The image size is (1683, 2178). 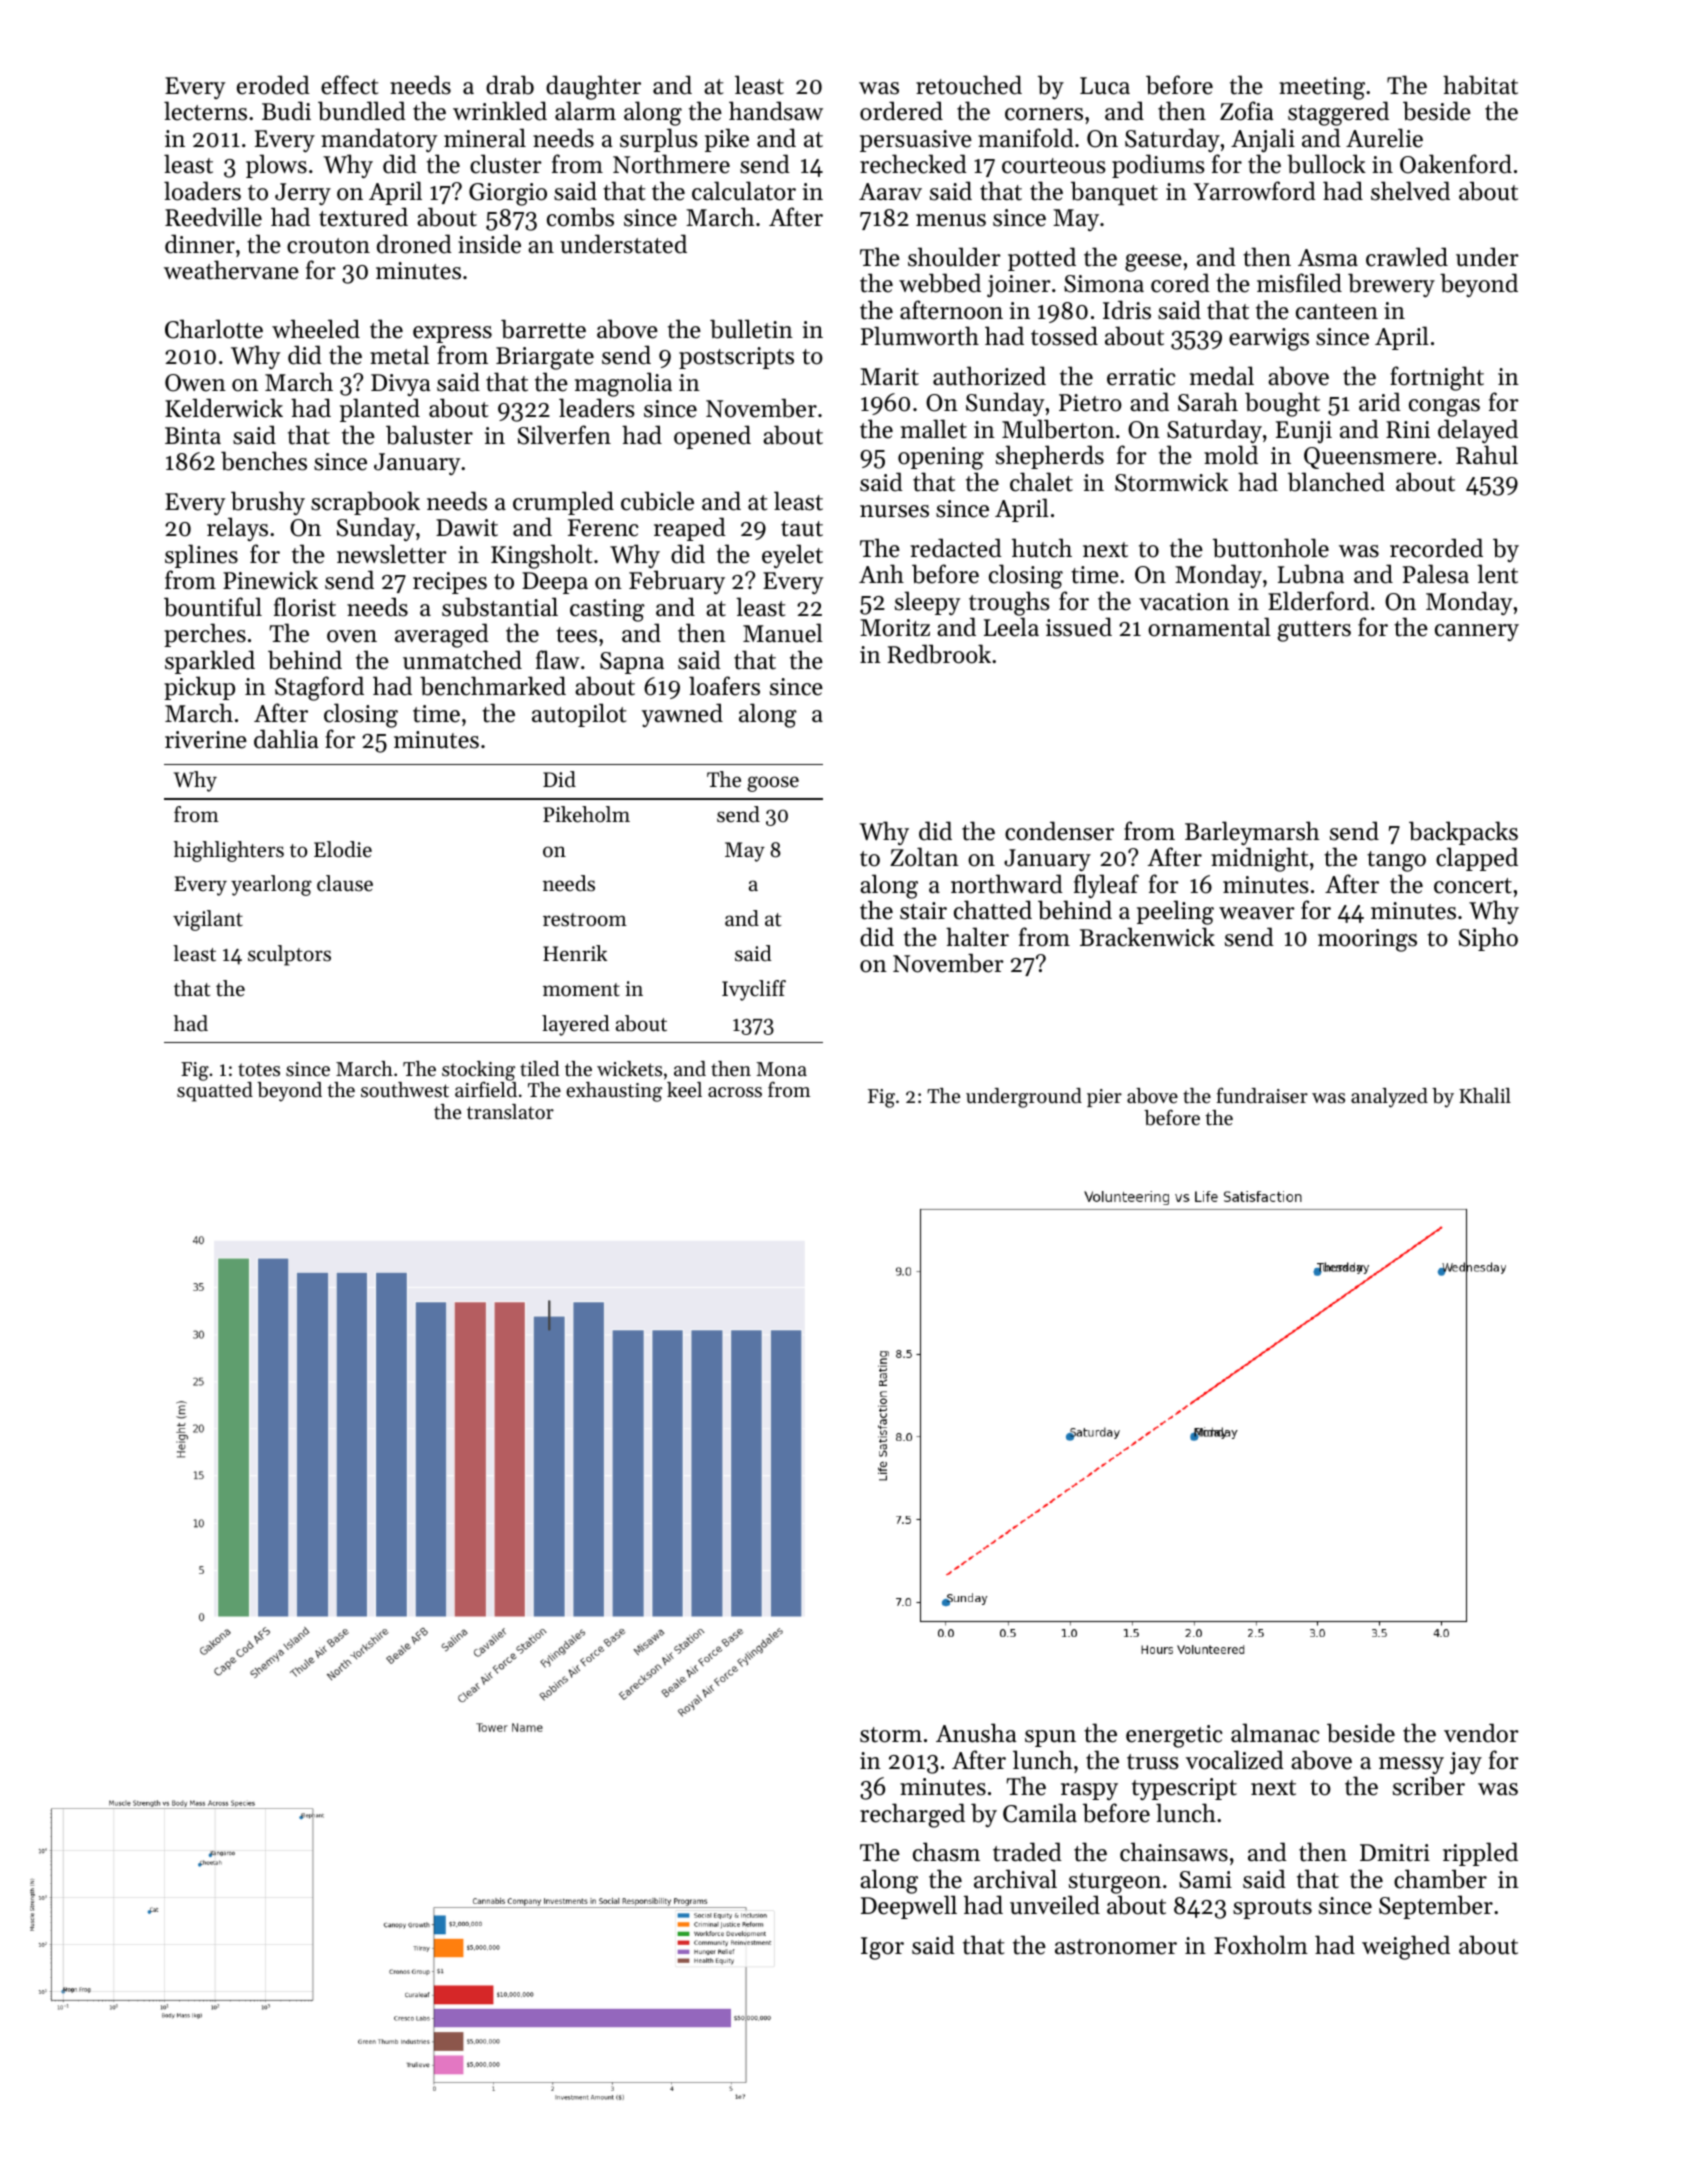 I want to click on effect, so click(x=349, y=85).
